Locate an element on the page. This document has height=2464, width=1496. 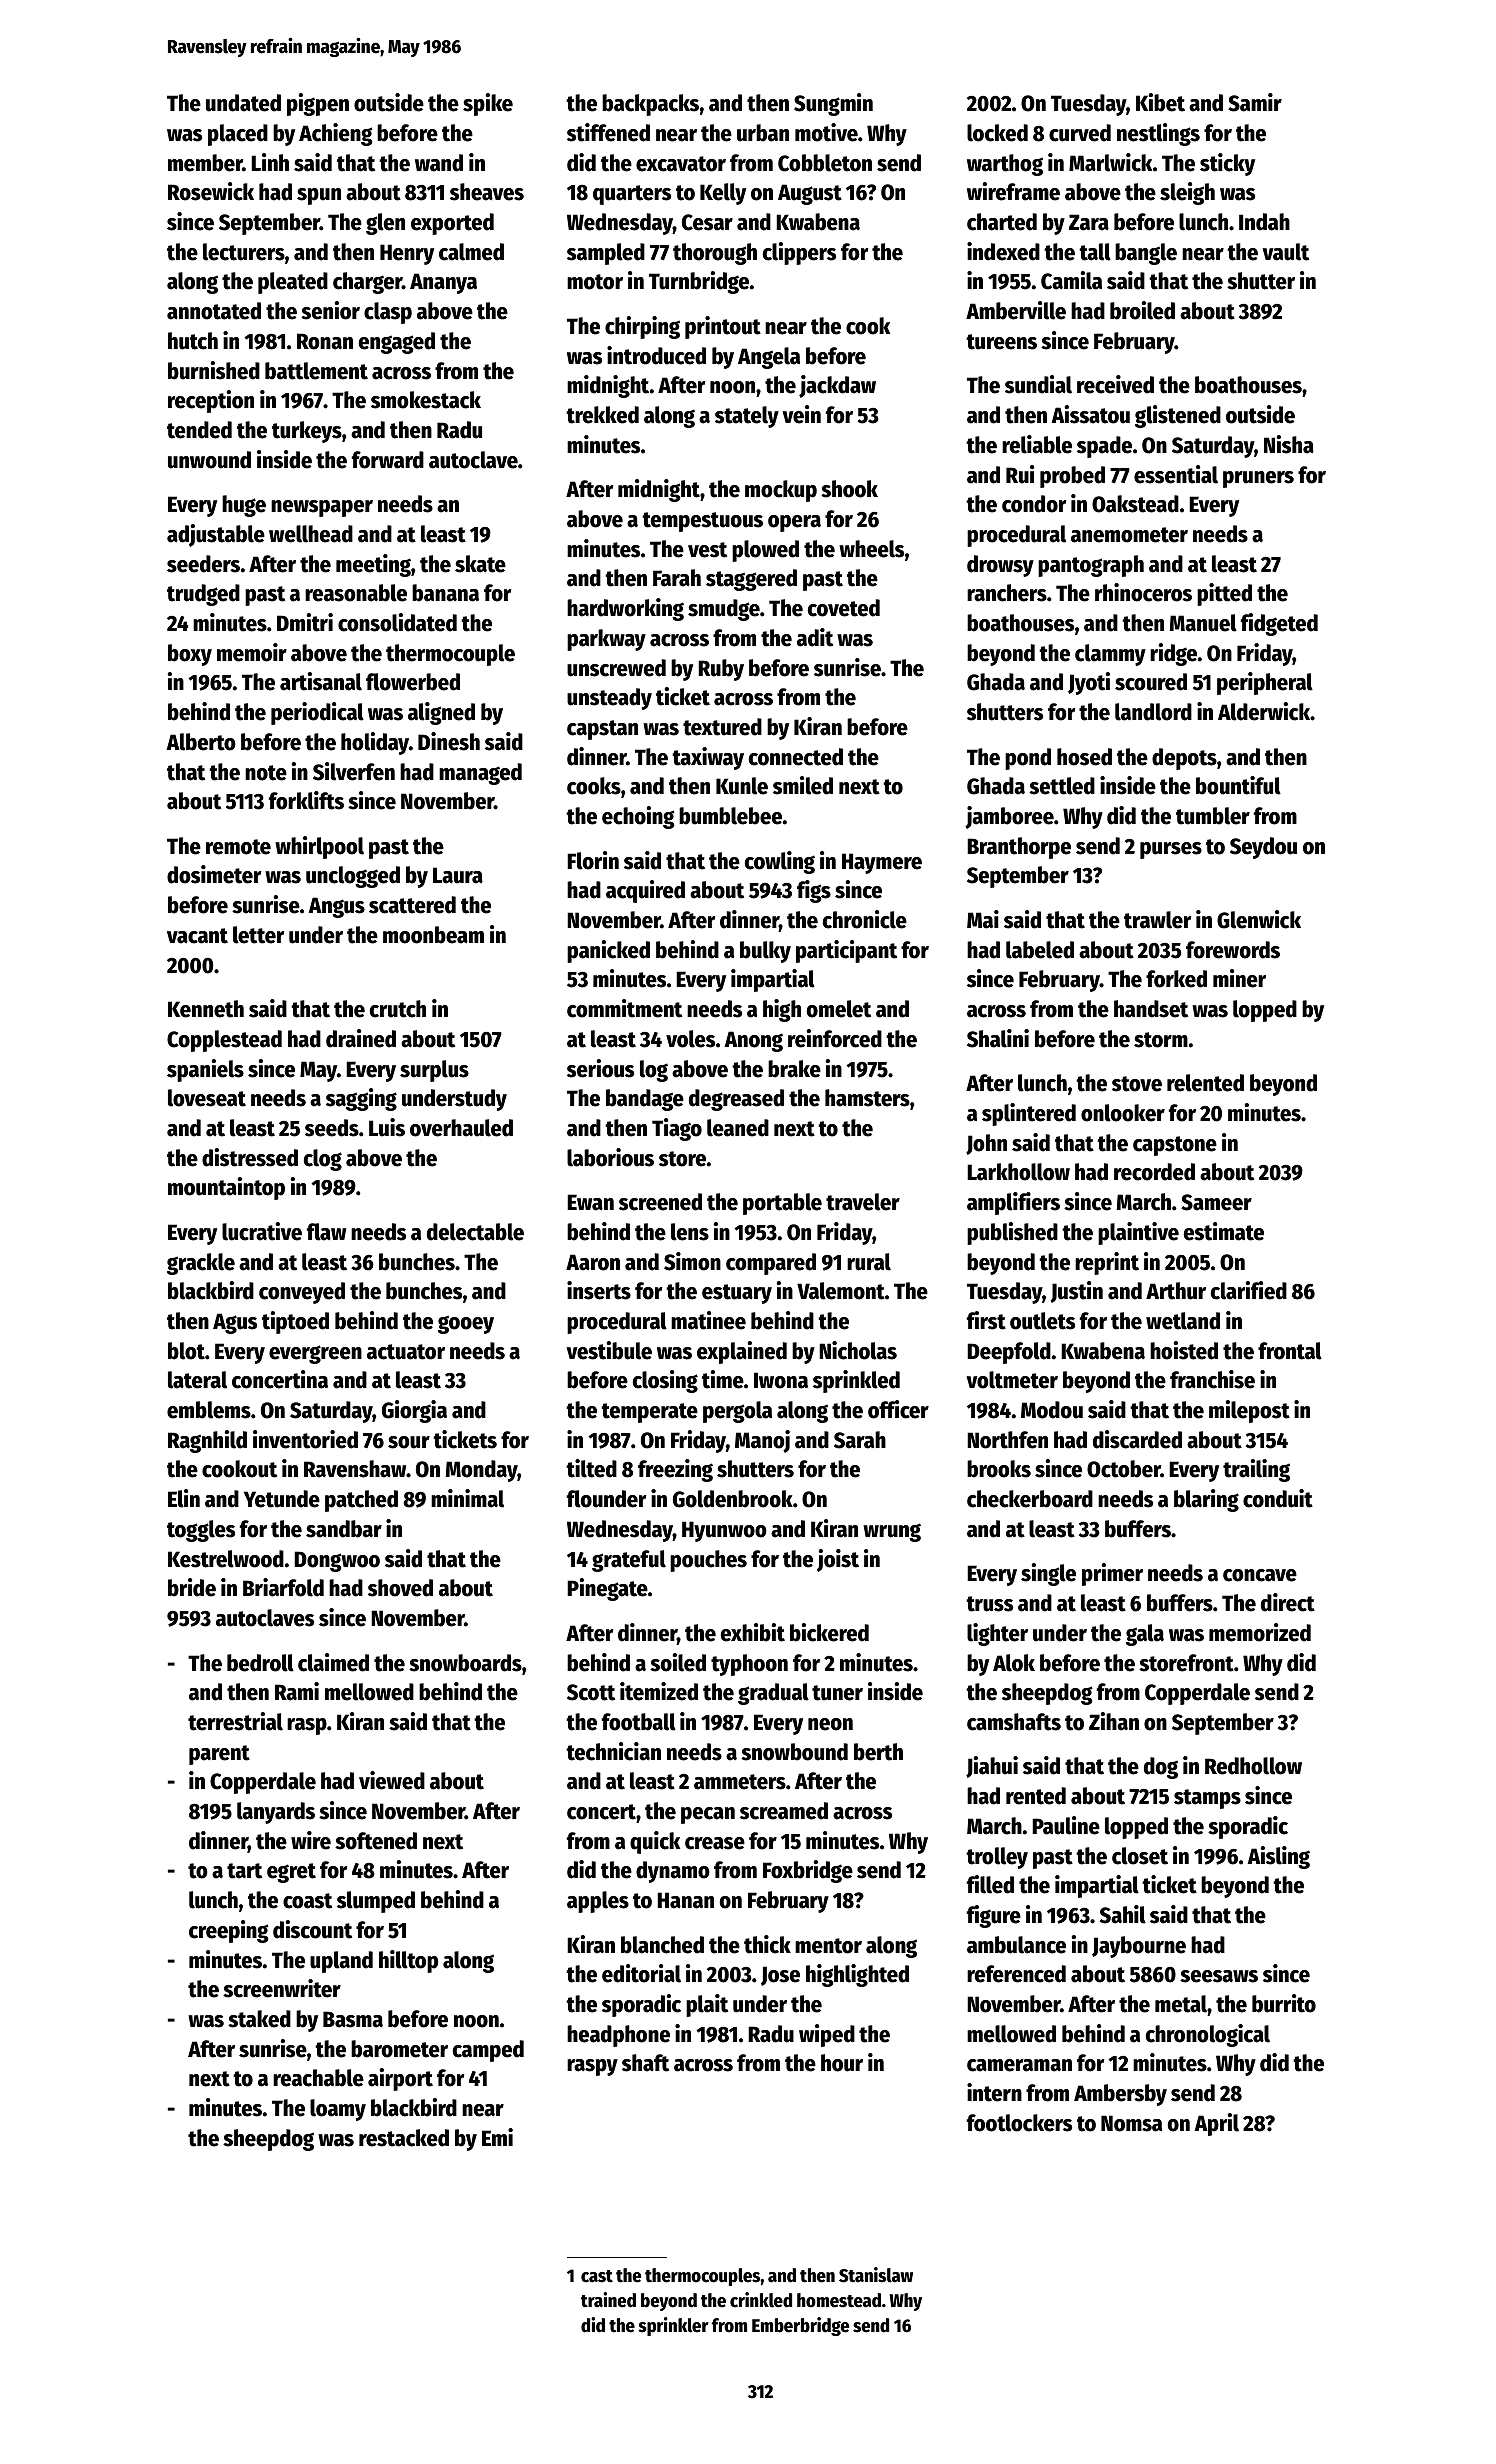
loamy is located at coordinates (338, 2110).
